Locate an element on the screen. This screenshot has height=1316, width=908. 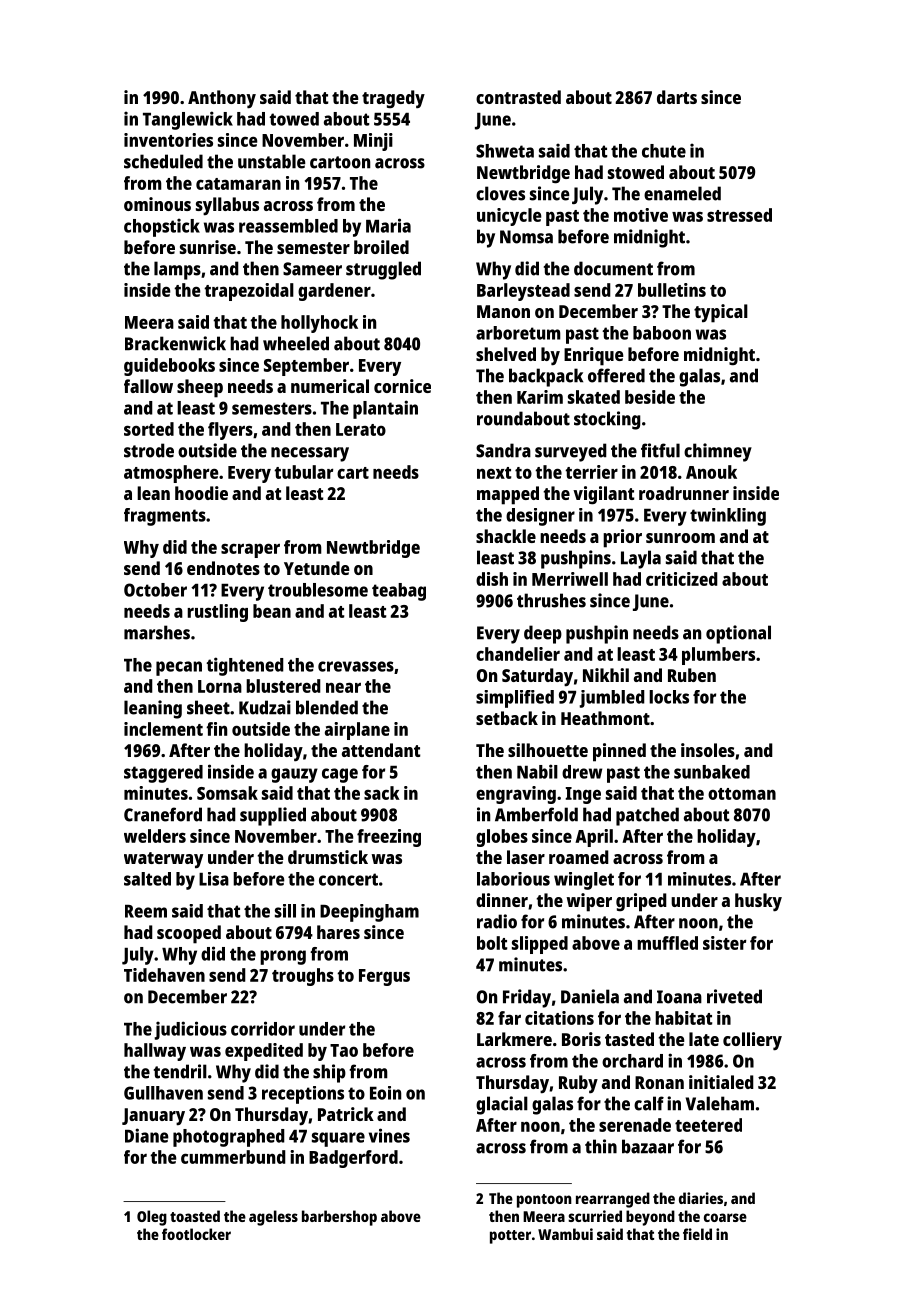
Badgerford is located at coordinates (353, 1159).
